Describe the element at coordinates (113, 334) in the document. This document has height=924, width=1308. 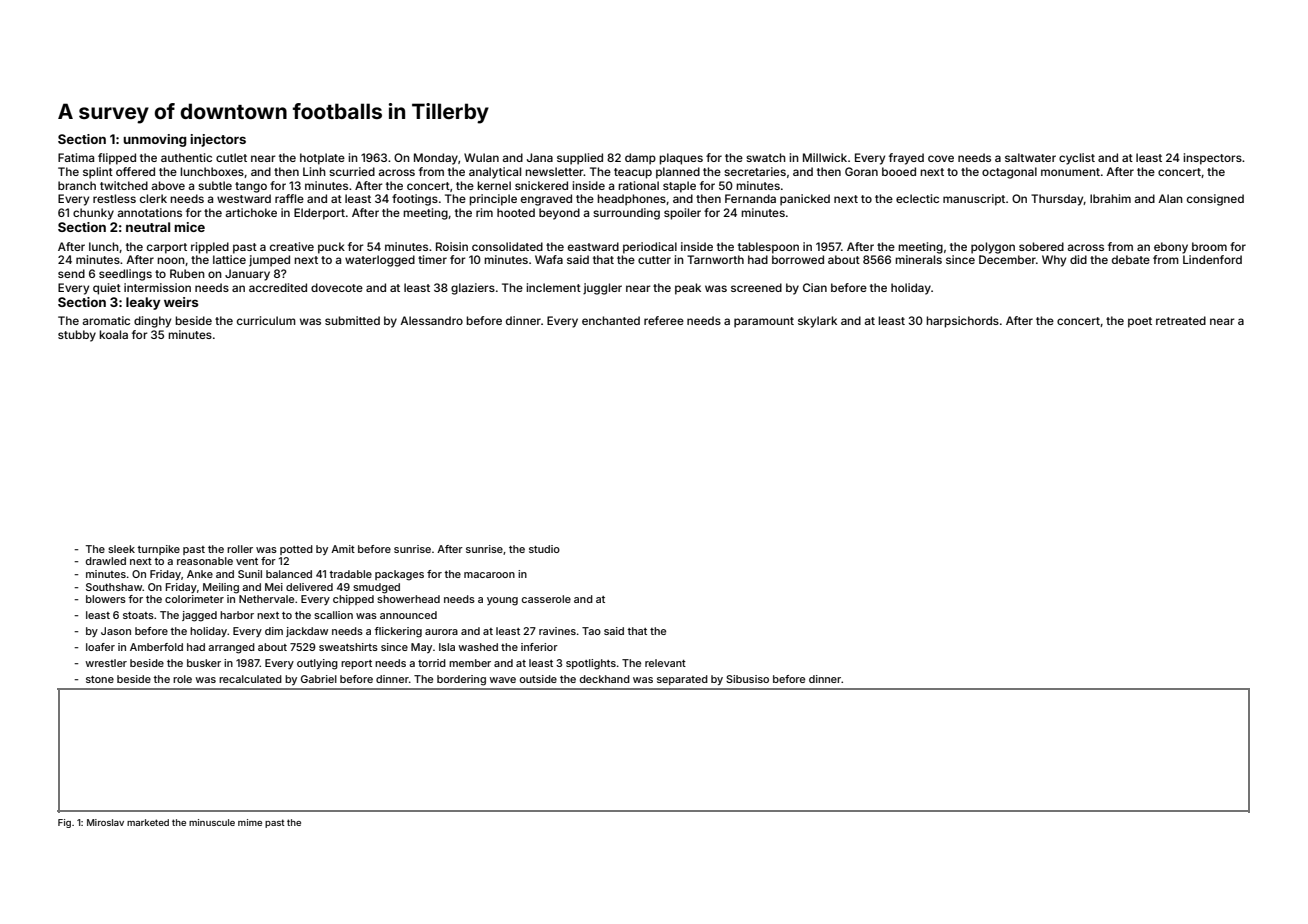
I see `koala` at that location.
